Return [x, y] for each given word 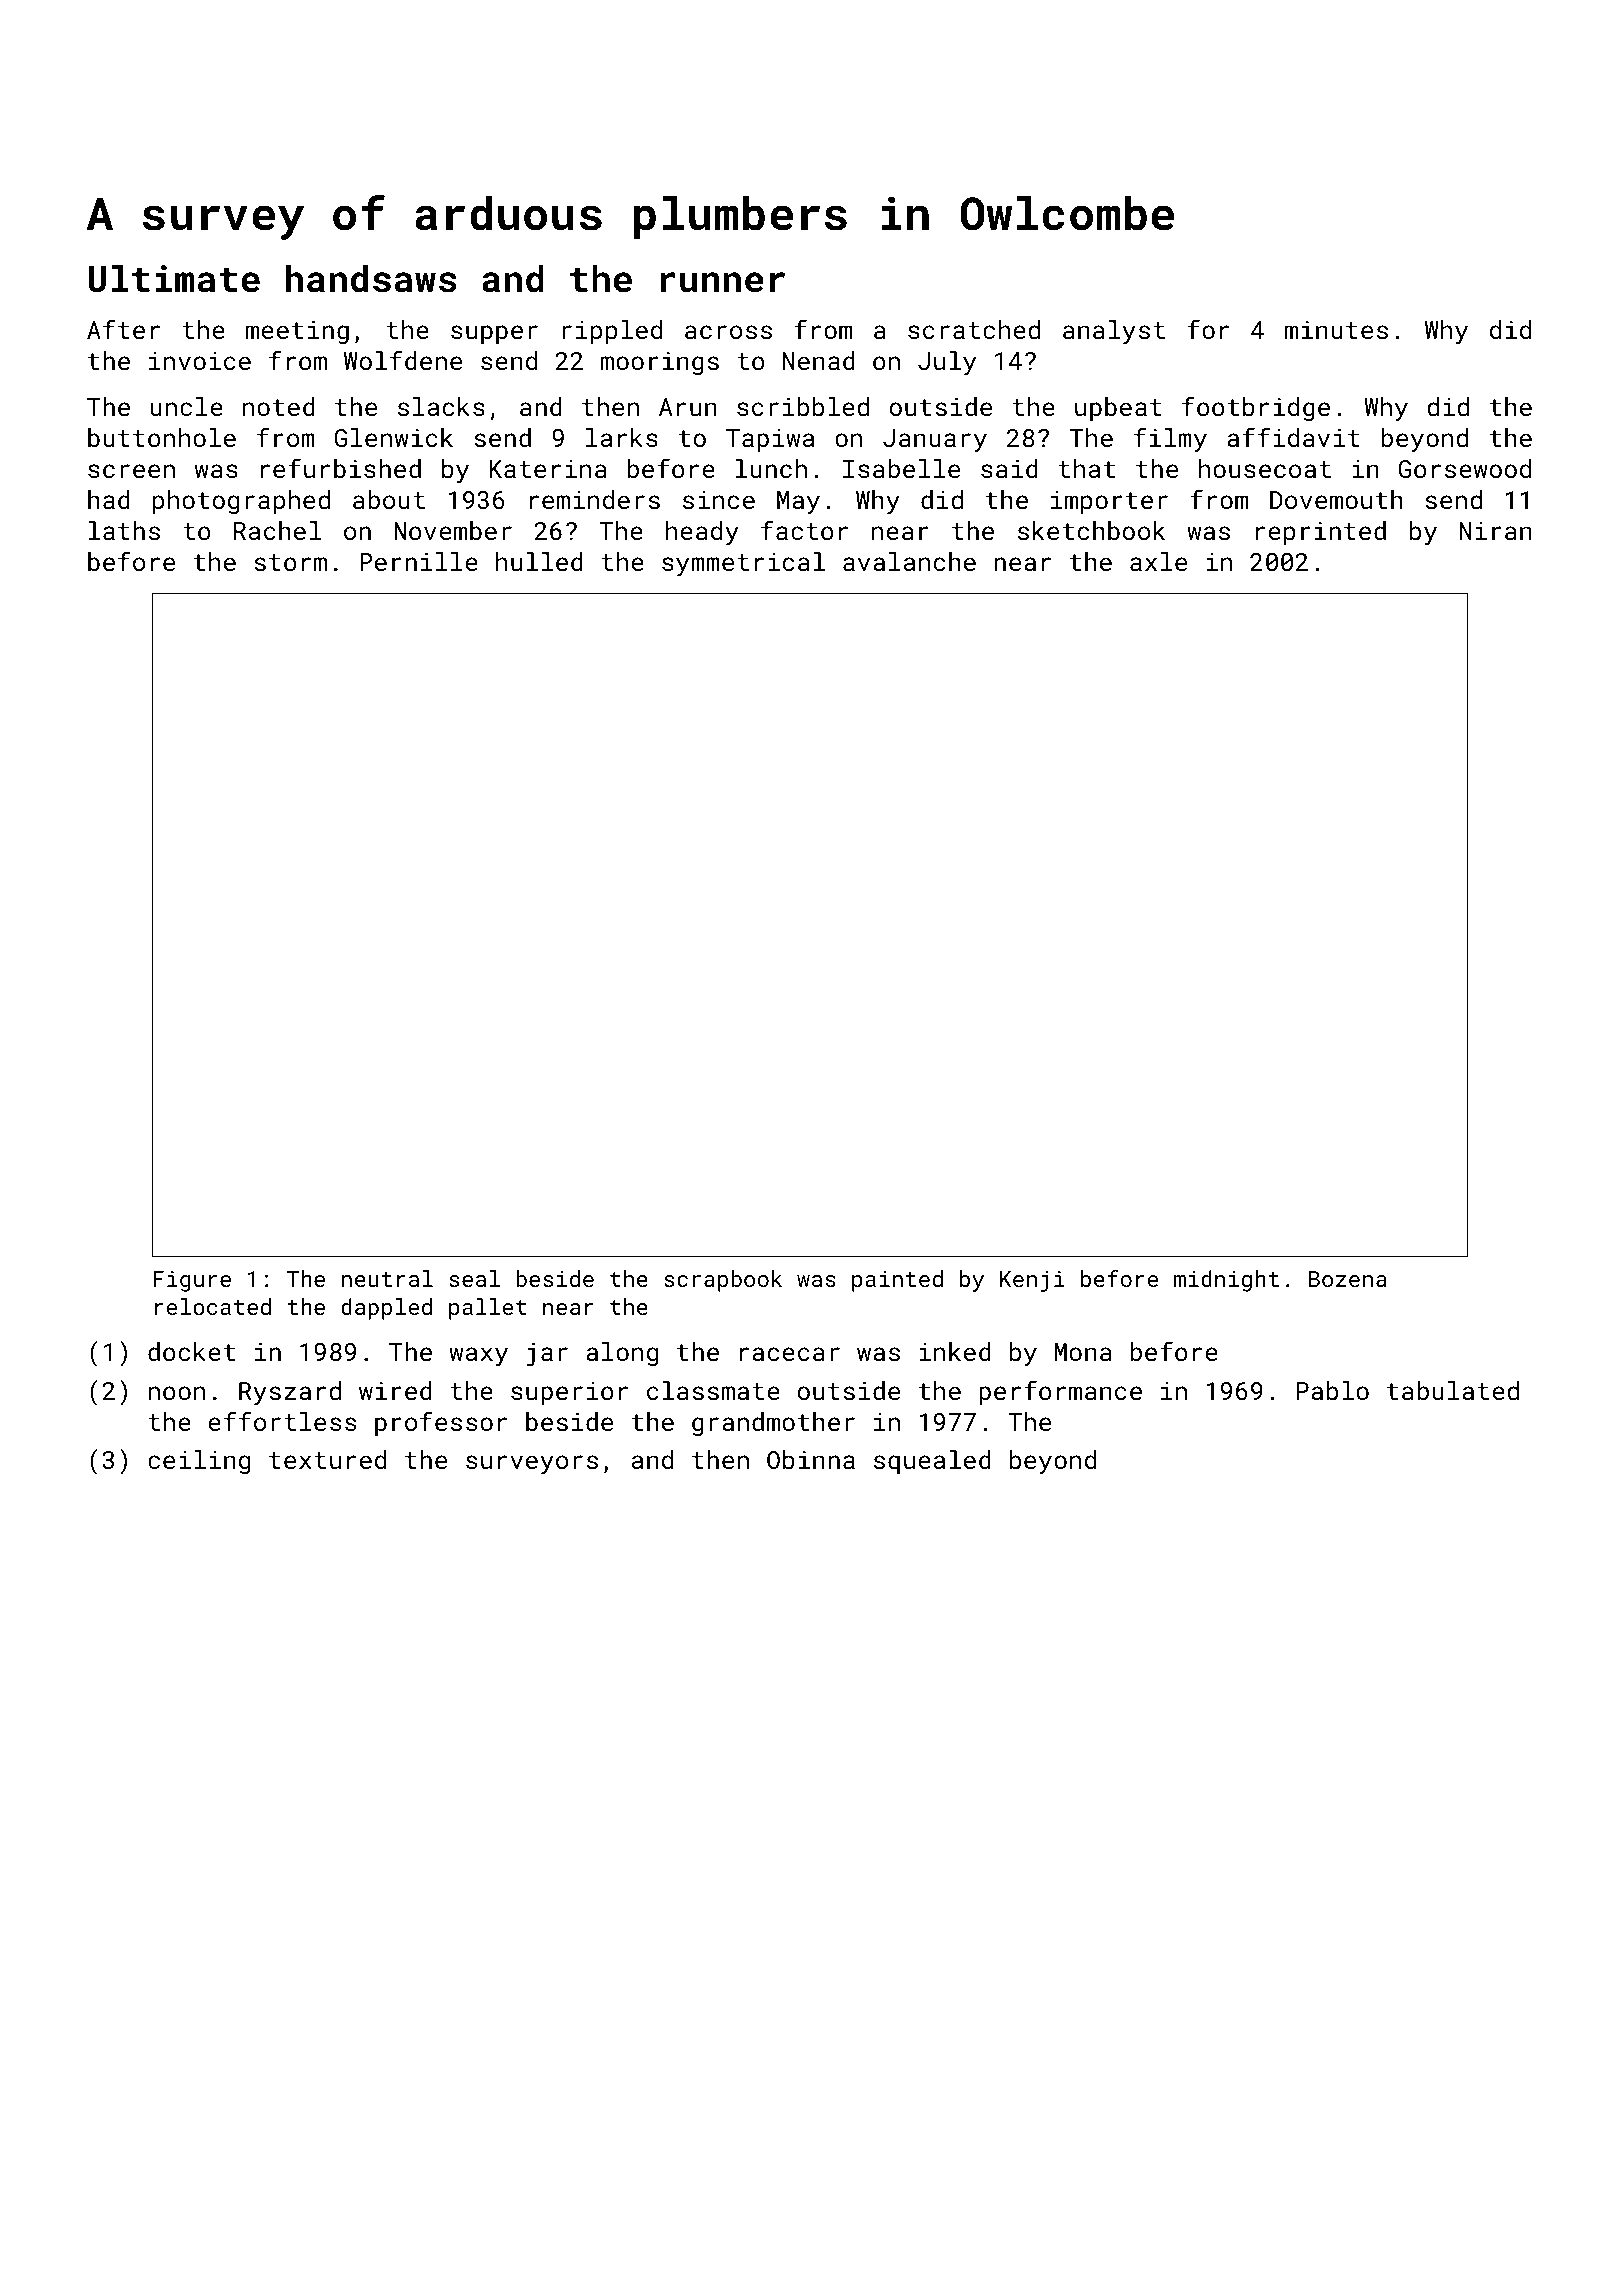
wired [395, 1390]
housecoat [1265, 468]
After [123, 329]
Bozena [1348, 1279]
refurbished [341, 468]
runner [722, 282]
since [719, 500]
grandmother [773, 1424]
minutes [1336, 330]
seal [474, 1278]
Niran [1496, 531]
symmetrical [743, 564]
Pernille [419, 561]
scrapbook [723, 1281]
